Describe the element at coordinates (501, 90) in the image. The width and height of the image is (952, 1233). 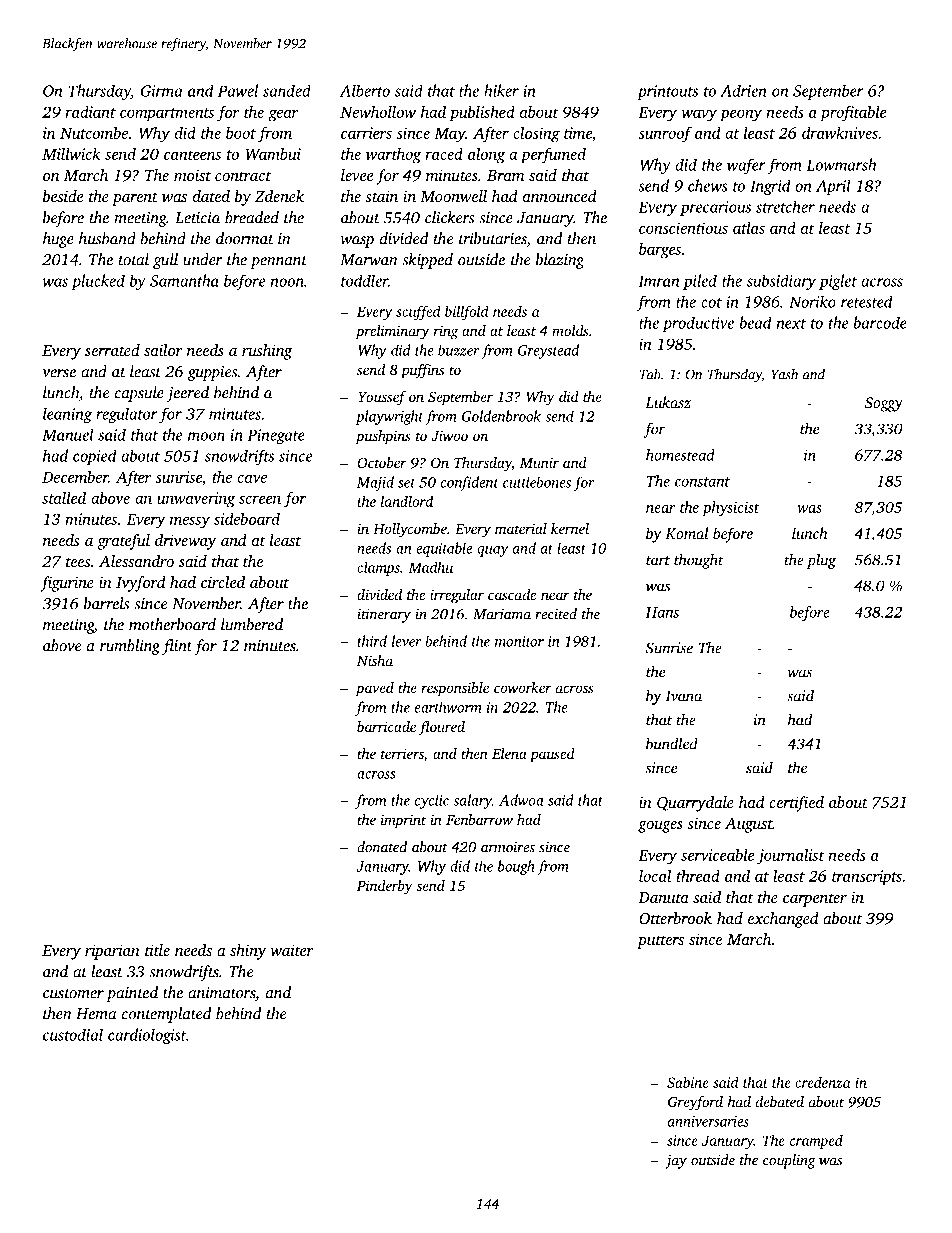
I see `hiker` at that location.
